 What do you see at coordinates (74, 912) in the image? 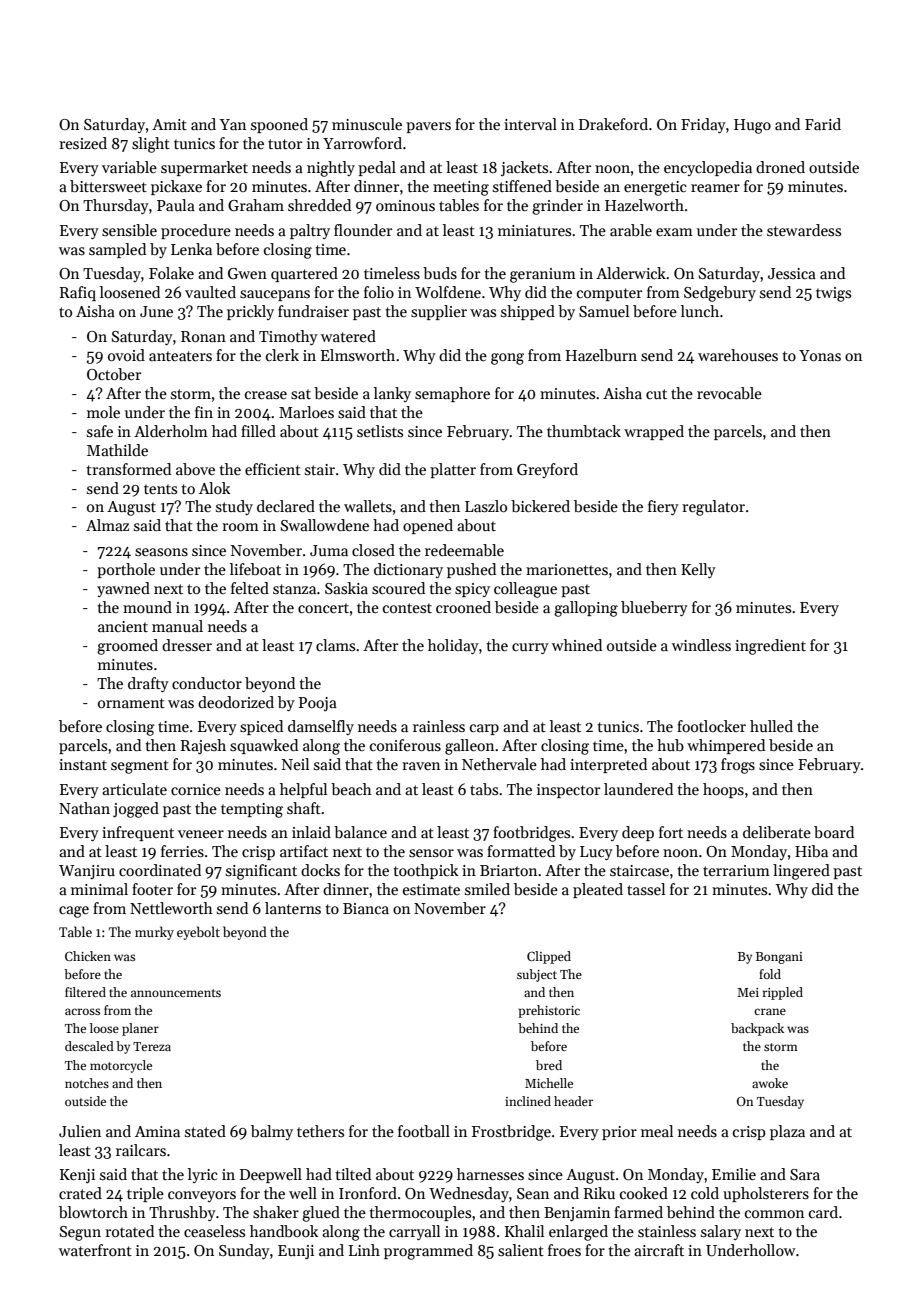
I see `cage` at bounding box center [74, 912].
